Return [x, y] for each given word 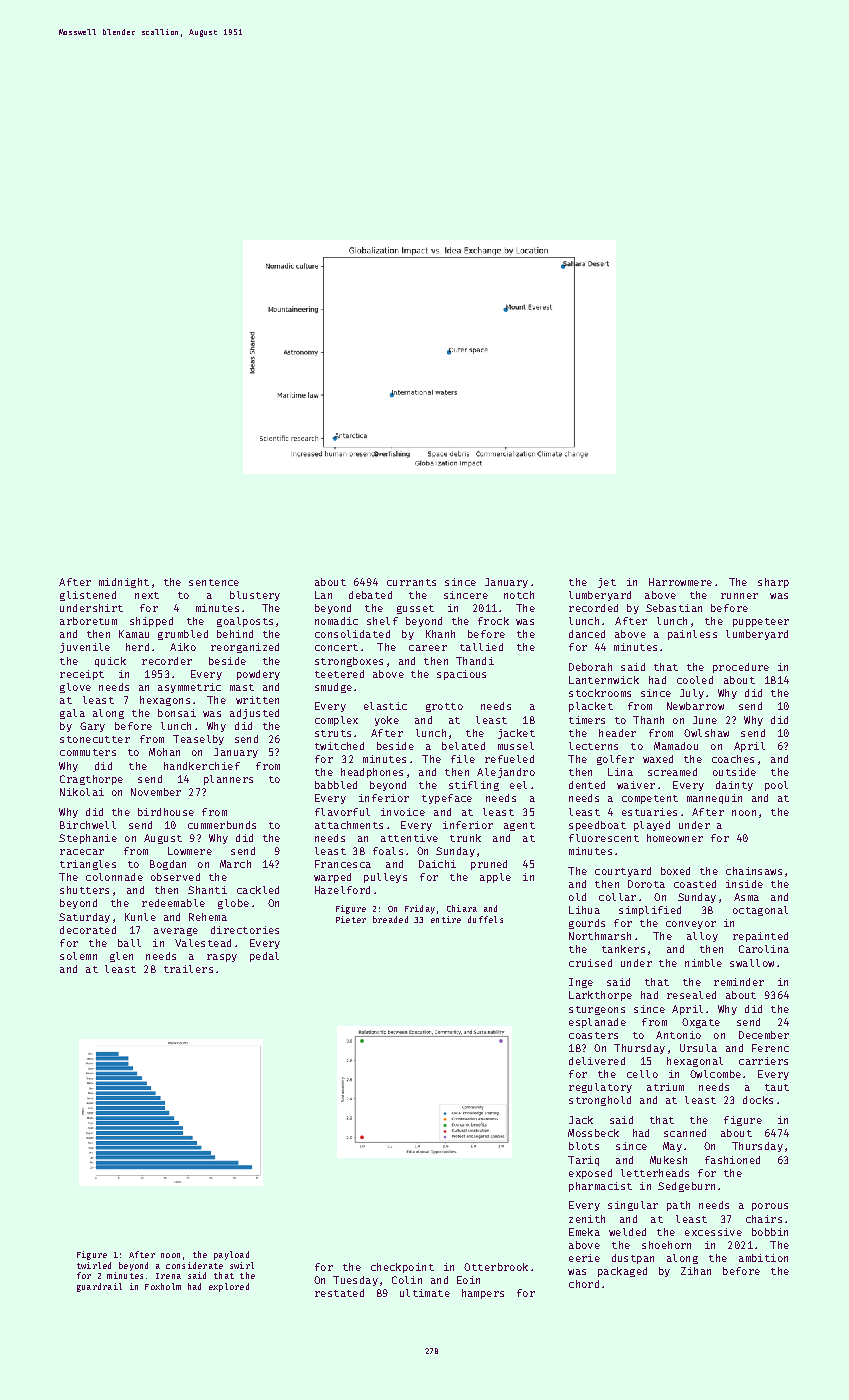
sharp [773, 583]
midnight [124, 583]
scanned [685, 1133]
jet [607, 583]
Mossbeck [593, 1133]
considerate [194, 1265]
